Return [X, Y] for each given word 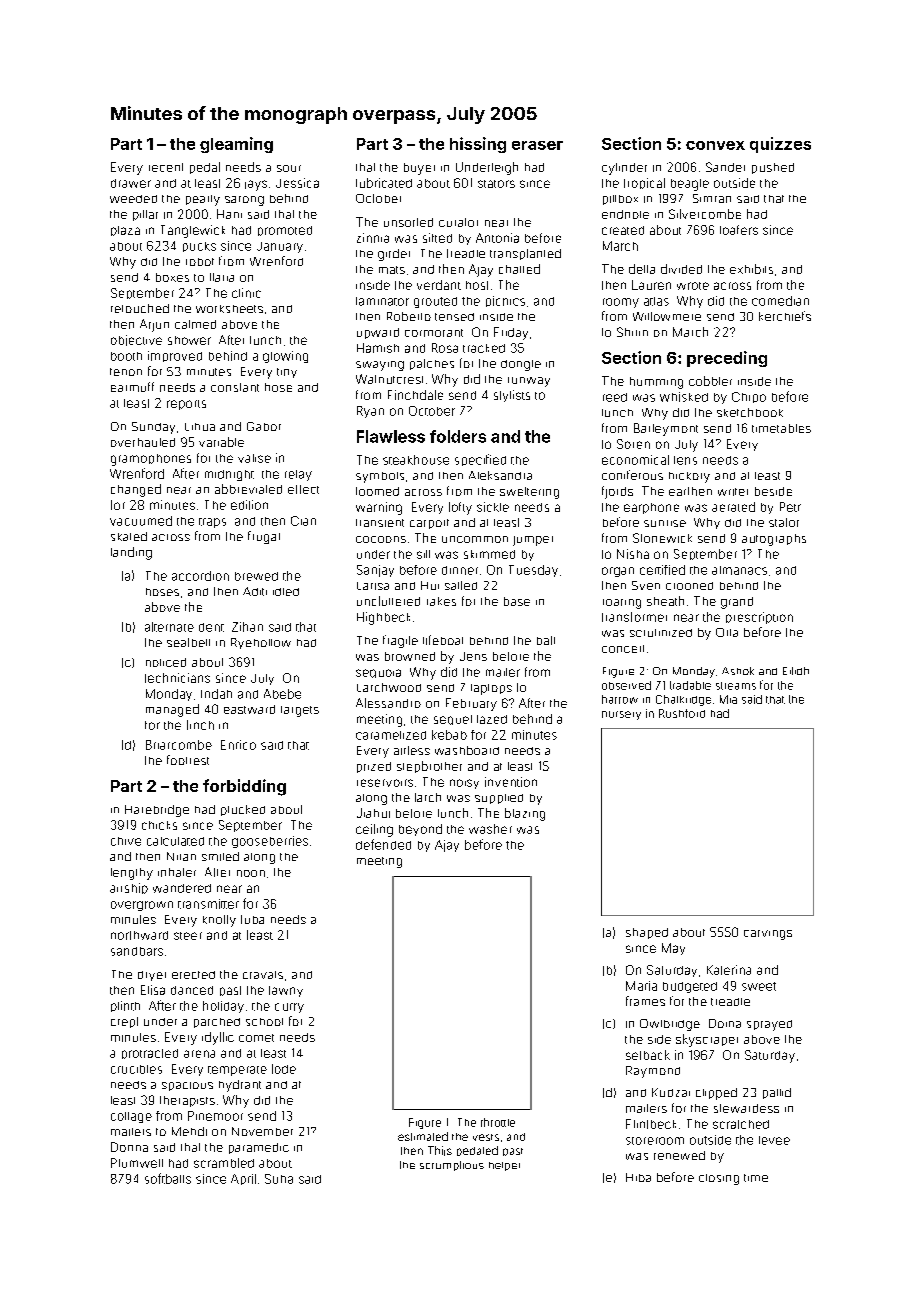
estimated [423, 1136]
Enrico [238, 745]
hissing [478, 145]
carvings [768, 935]
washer [490, 829]
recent [166, 167]
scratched [741, 1124]
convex [715, 145]
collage [131, 1117]
